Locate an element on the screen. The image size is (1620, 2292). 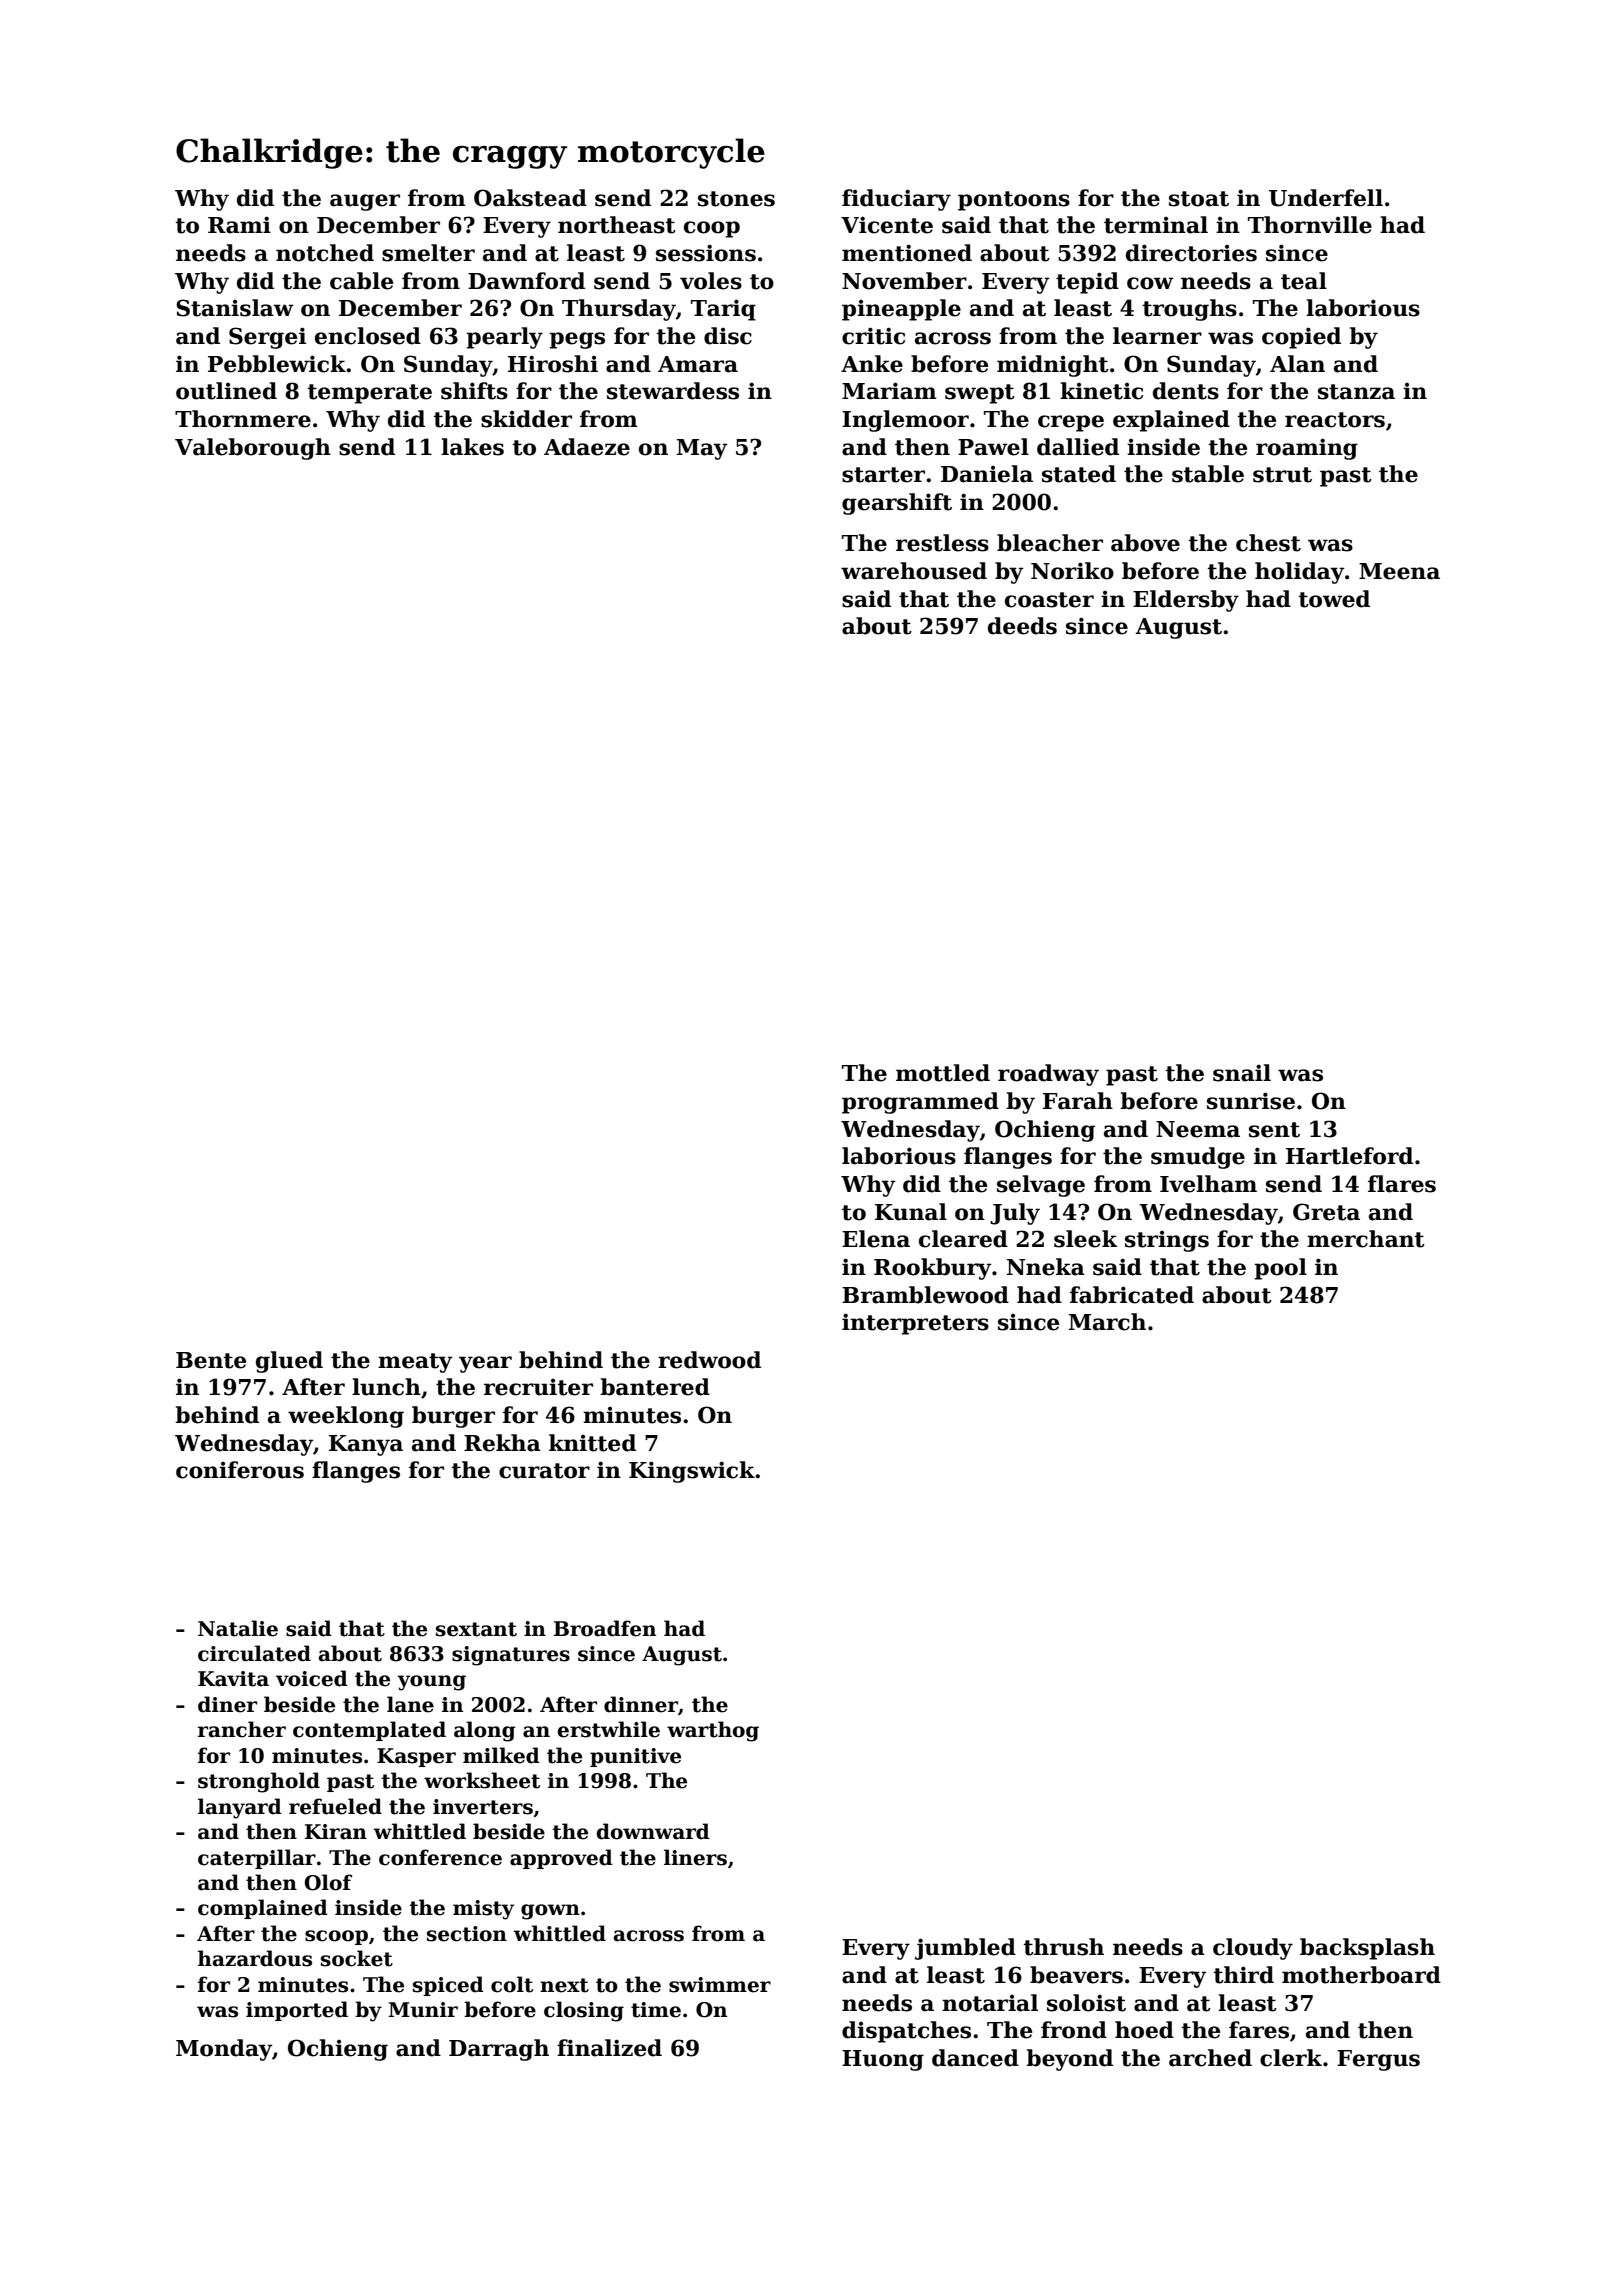
danced is located at coordinates (975, 2058).
